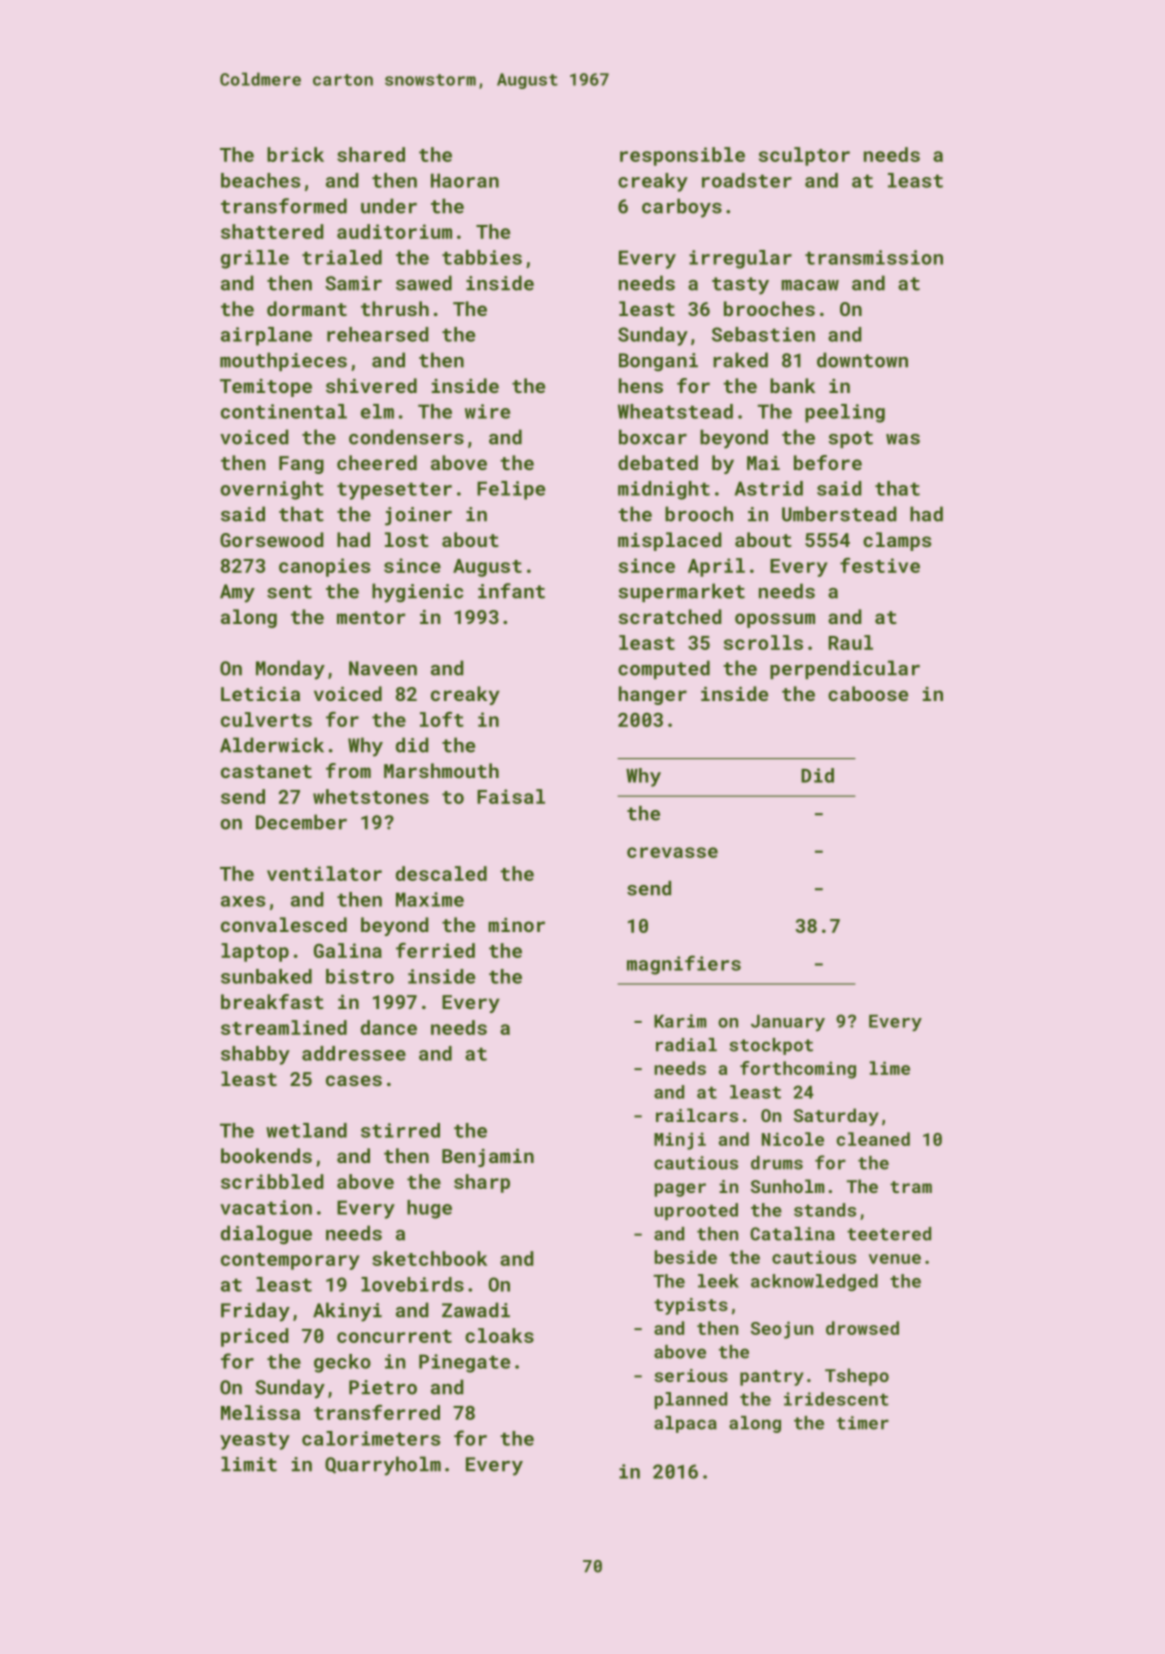  What do you see at coordinates (371, 1438) in the screenshot?
I see `calorimeters` at bounding box center [371, 1438].
